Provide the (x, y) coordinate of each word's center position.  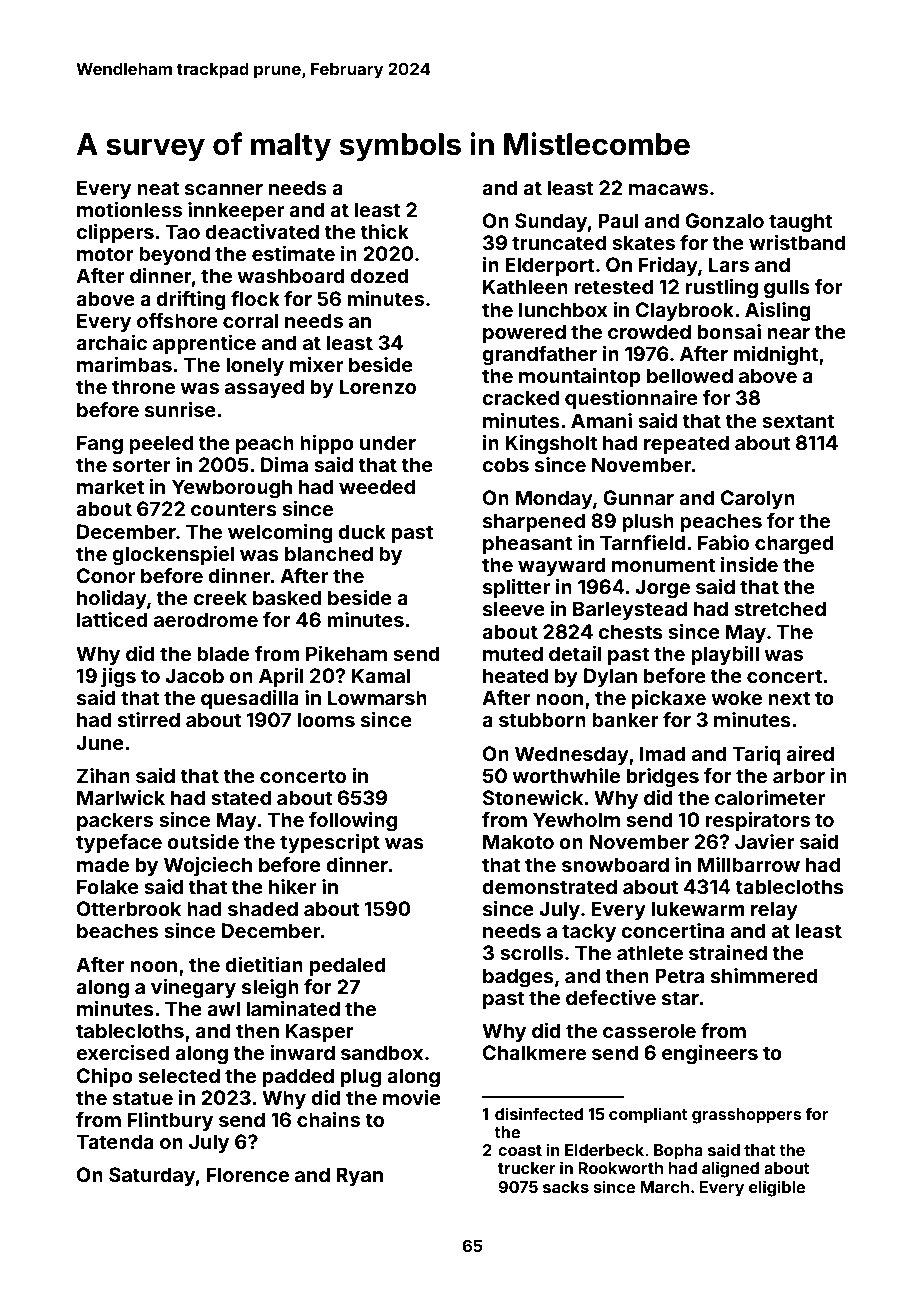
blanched (329, 553)
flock (255, 298)
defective (611, 997)
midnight (776, 356)
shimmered (764, 975)
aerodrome (206, 619)
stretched (780, 608)
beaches (117, 930)
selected (179, 1075)
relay (774, 910)
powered (524, 333)
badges (518, 978)
